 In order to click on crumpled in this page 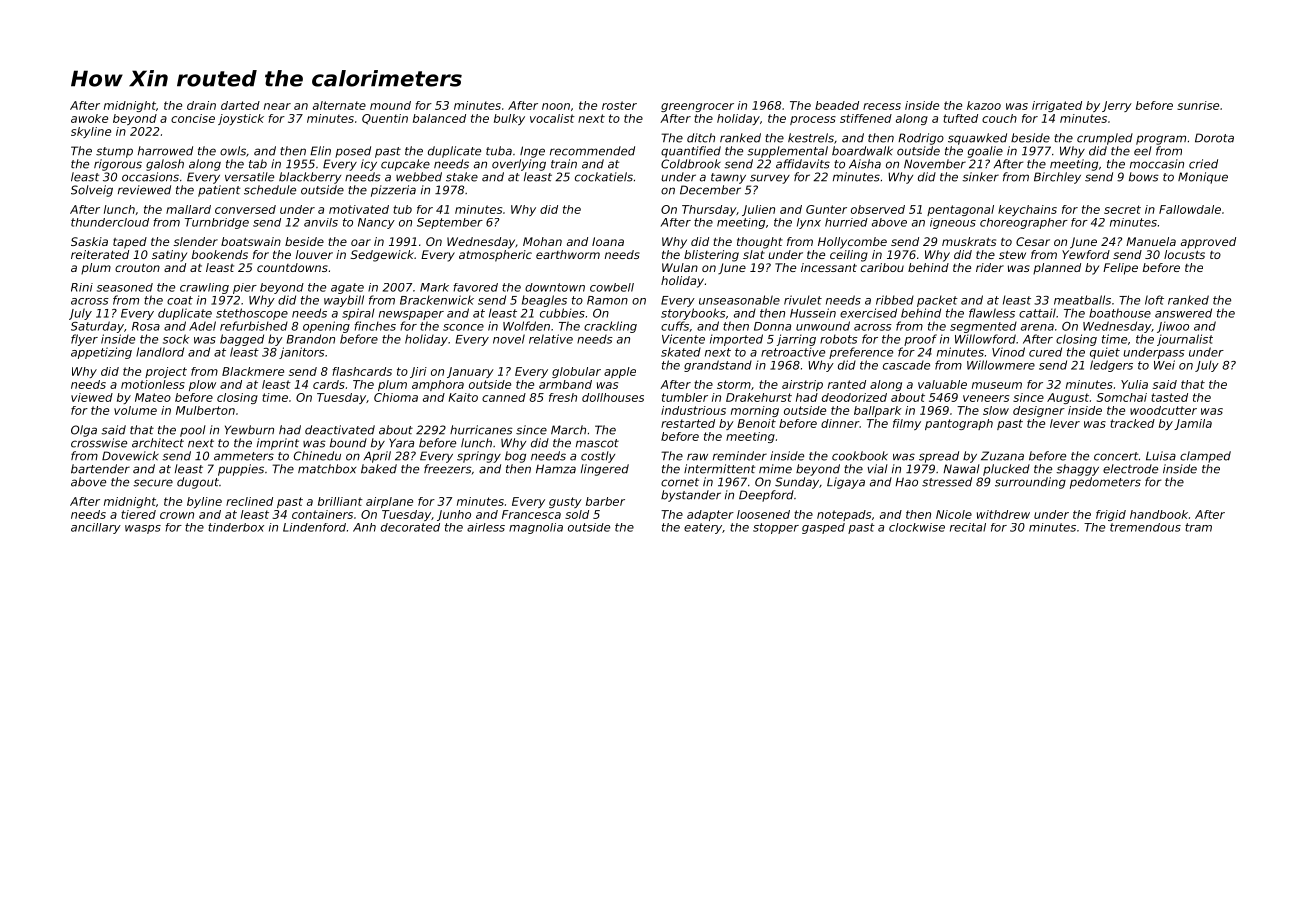, I will do `click(1105, 139)`.
